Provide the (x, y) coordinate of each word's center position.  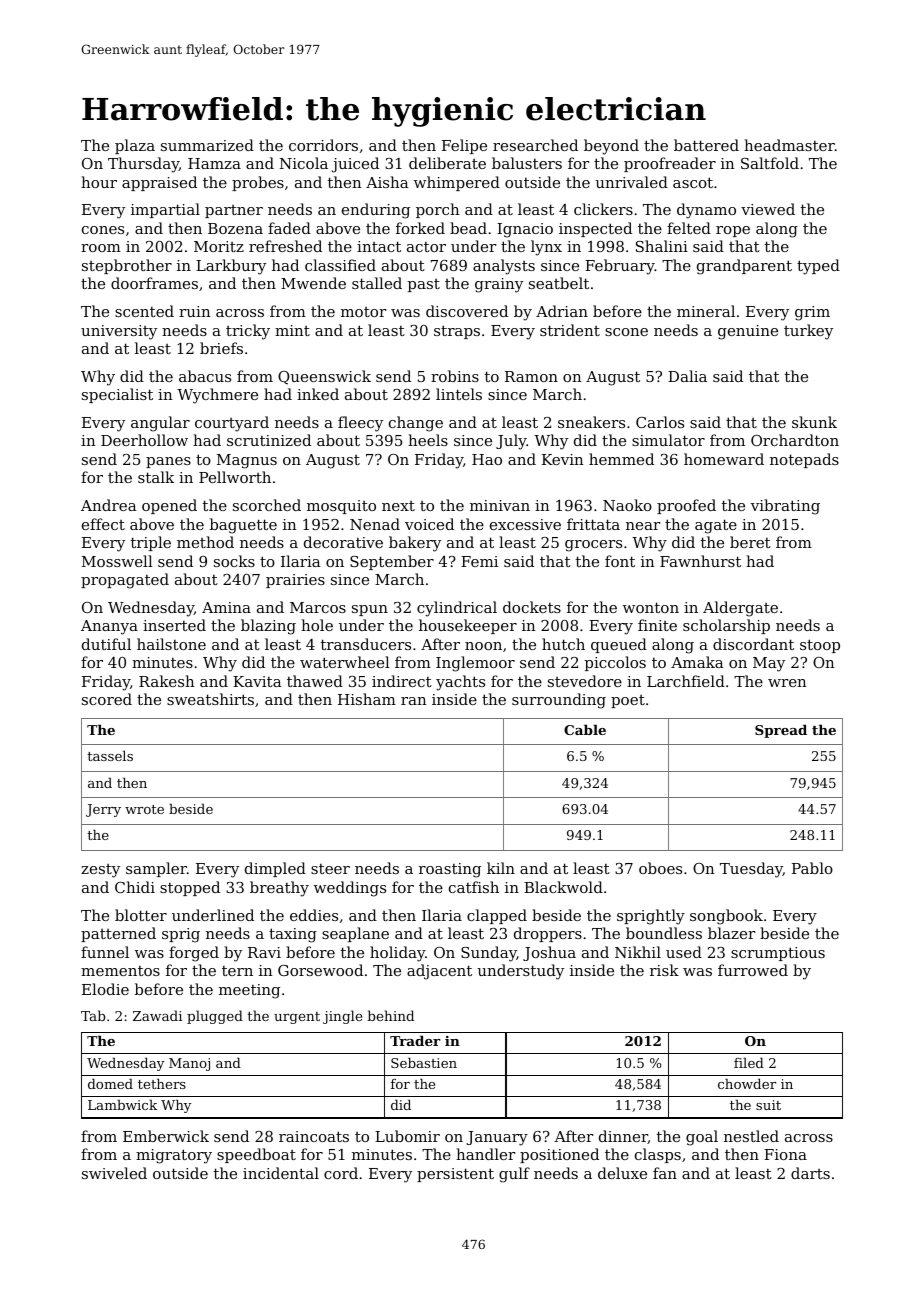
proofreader (670, 164)
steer (330, 868)
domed (110, 1083)
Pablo (812, 868)
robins (455, 376)
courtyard (232, 424)
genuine (748, 332)
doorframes (154, 283)
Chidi (135, 887)
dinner (623, 1137)
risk (664, 970)
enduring (376, 211)
